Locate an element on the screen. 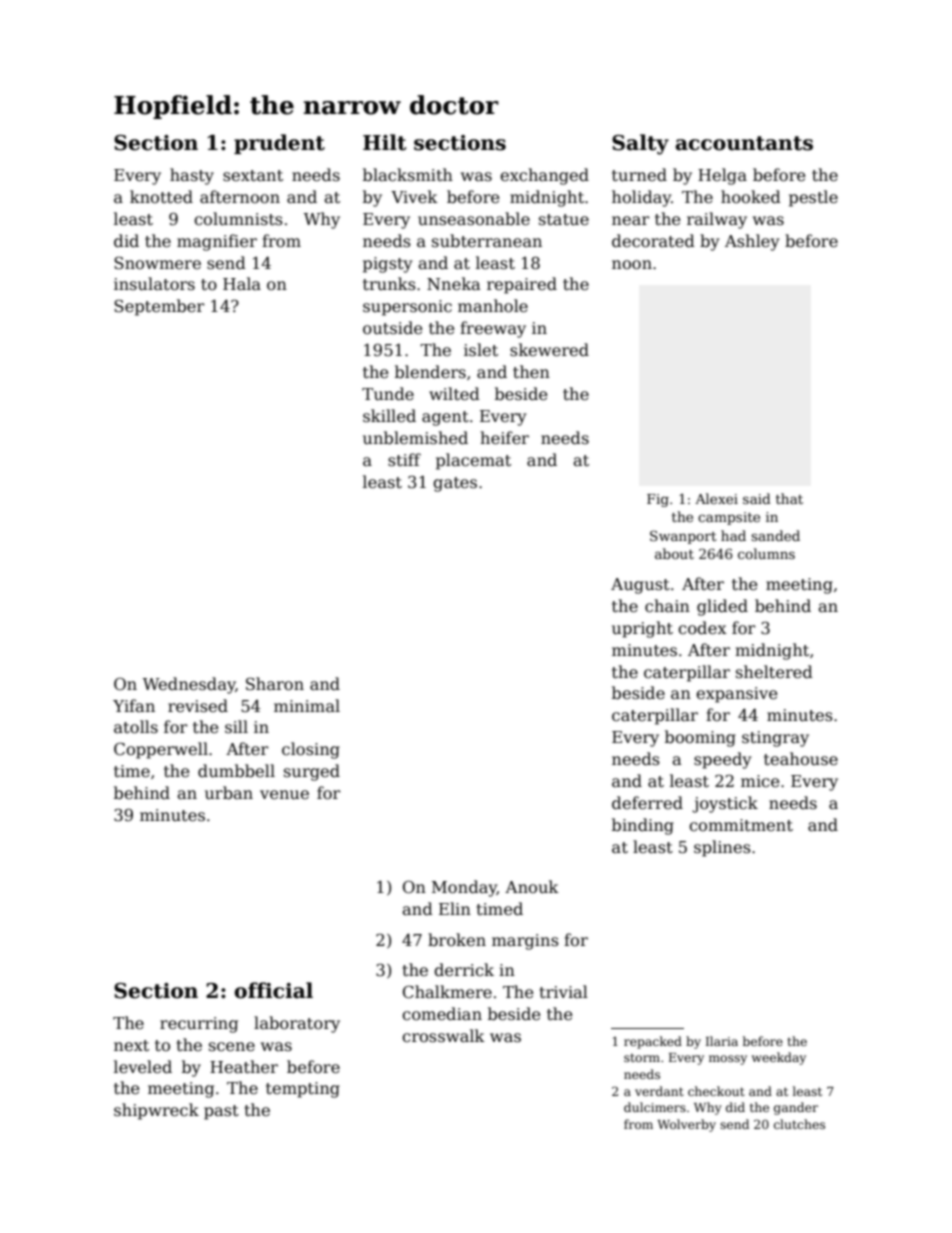  splines is located at coordinates (722, 848).
